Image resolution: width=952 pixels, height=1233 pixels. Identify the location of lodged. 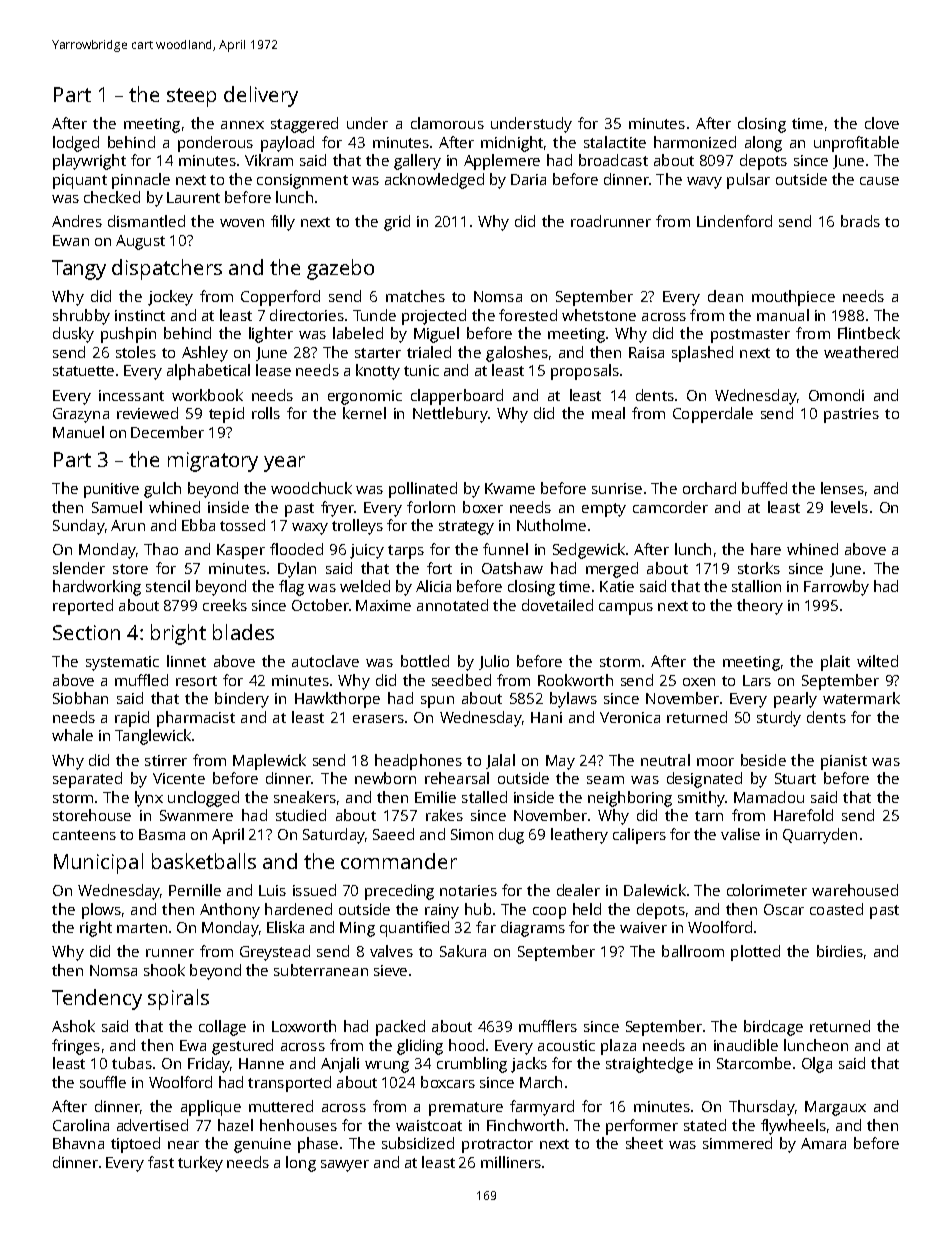
(76, 144).
